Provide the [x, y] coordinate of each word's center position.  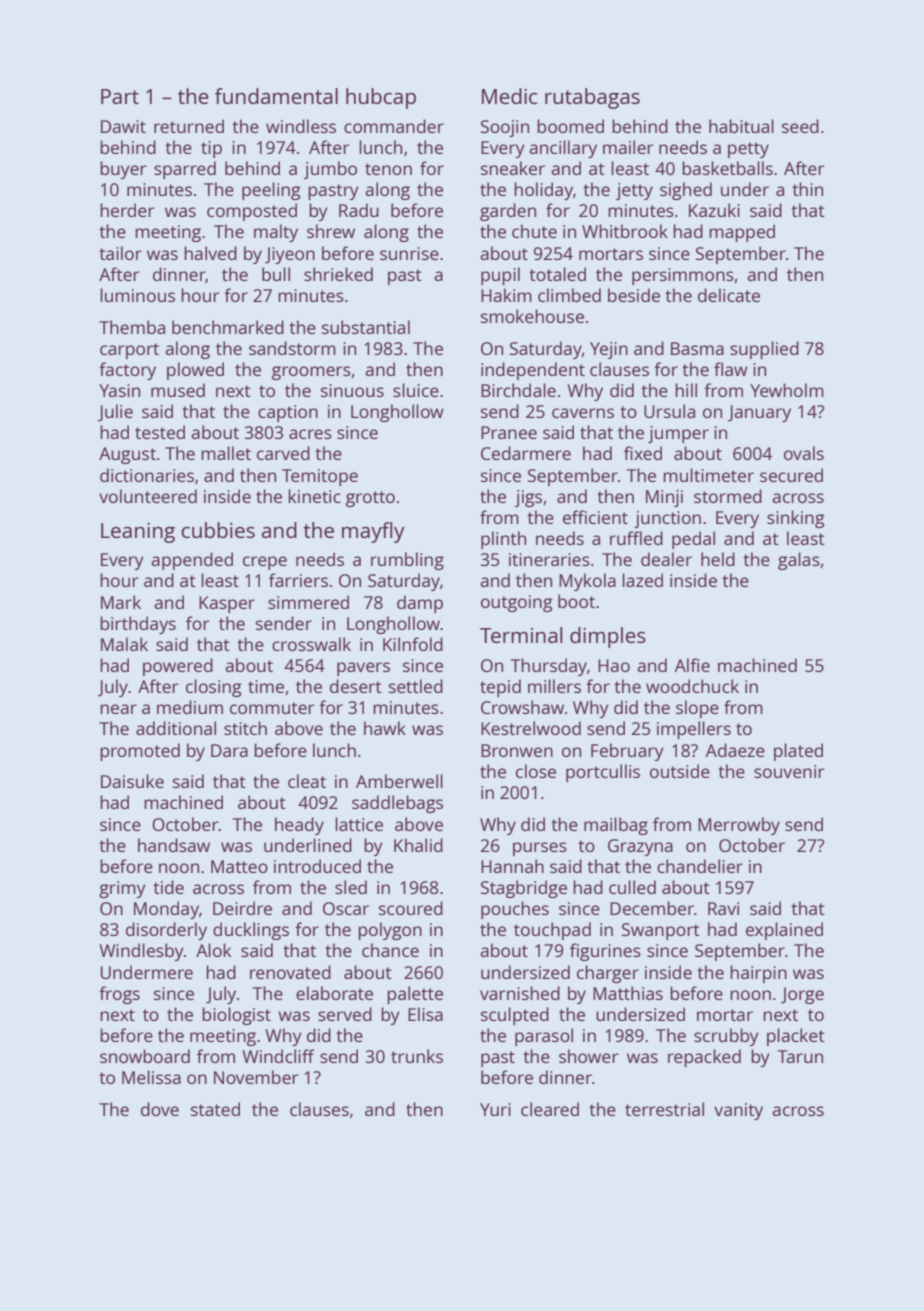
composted [252, 212]
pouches [515, 910]
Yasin [119, 390]
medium [190, 707]
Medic [509, 96]
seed [800, 126]
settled [416, 686]
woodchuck [692, 686]
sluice [416, 390]
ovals [804, 453]
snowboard [145, 1056]
